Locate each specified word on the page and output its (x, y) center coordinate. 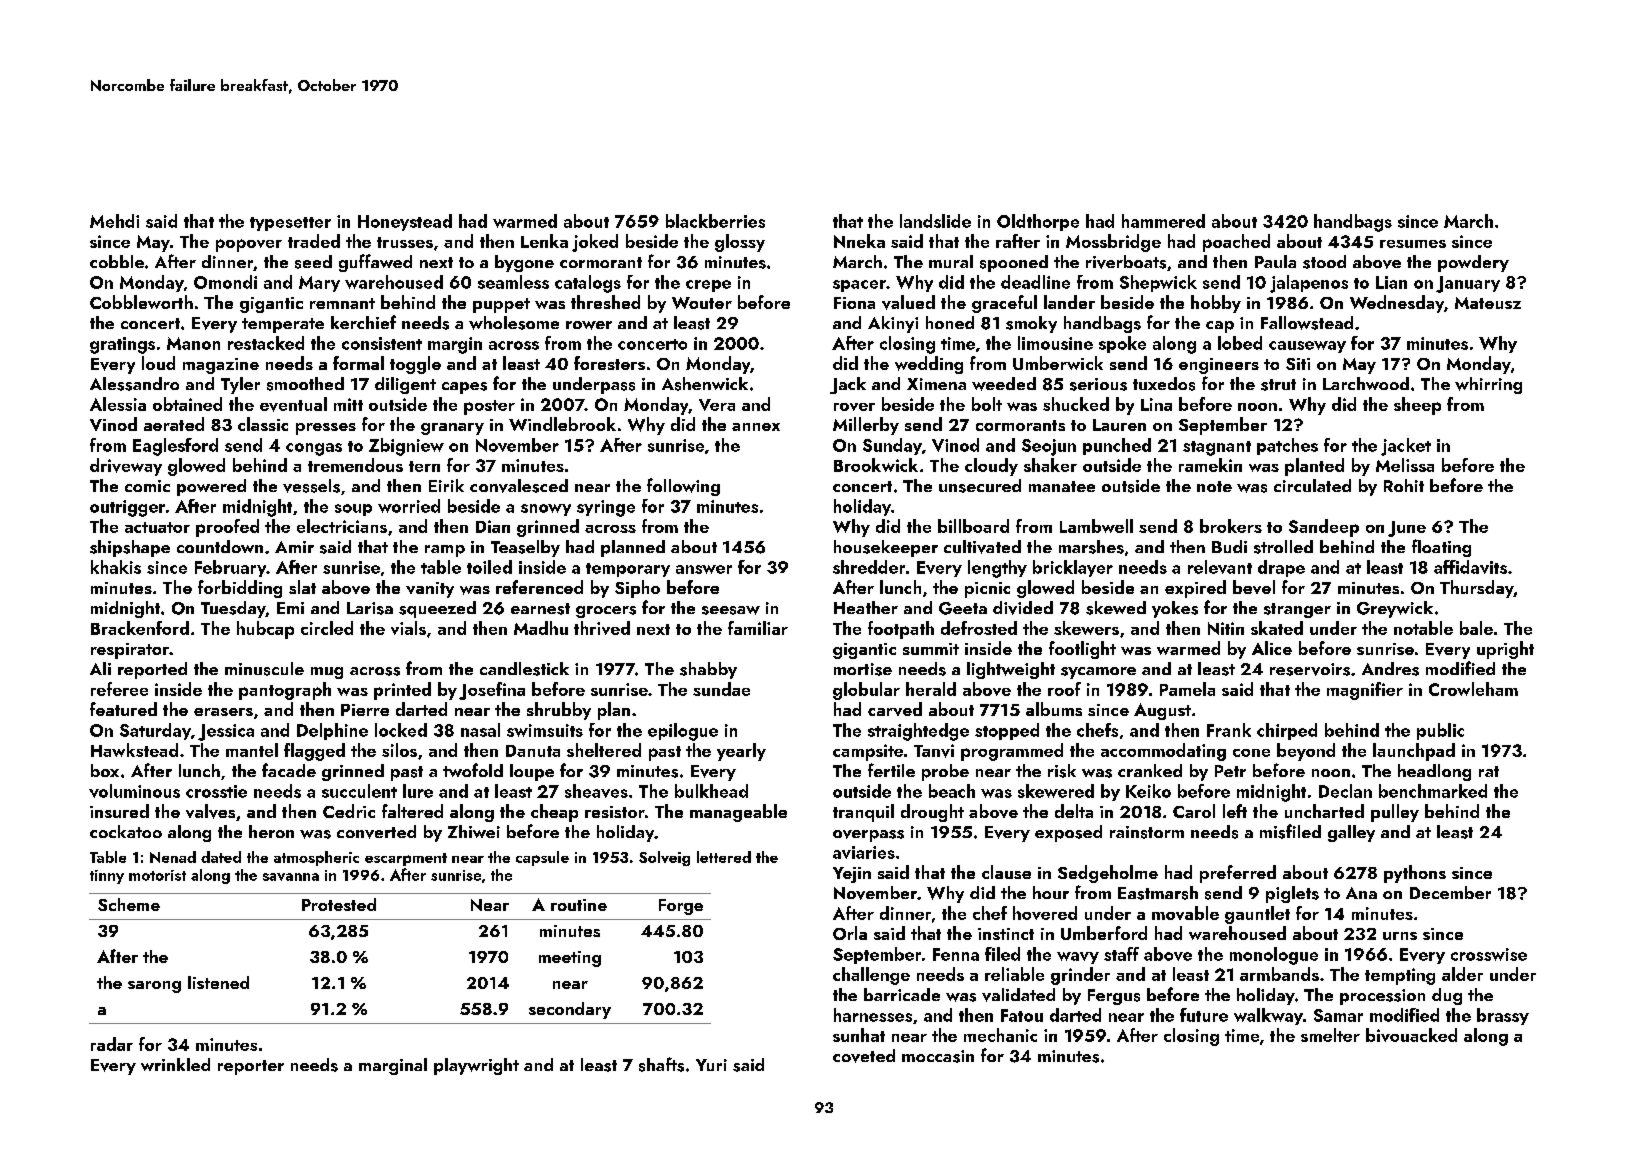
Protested (339, 904)
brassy (1503, 1016)
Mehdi (114, 221)
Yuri (711, 1065)
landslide (935, 221)
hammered (1163, 221)
